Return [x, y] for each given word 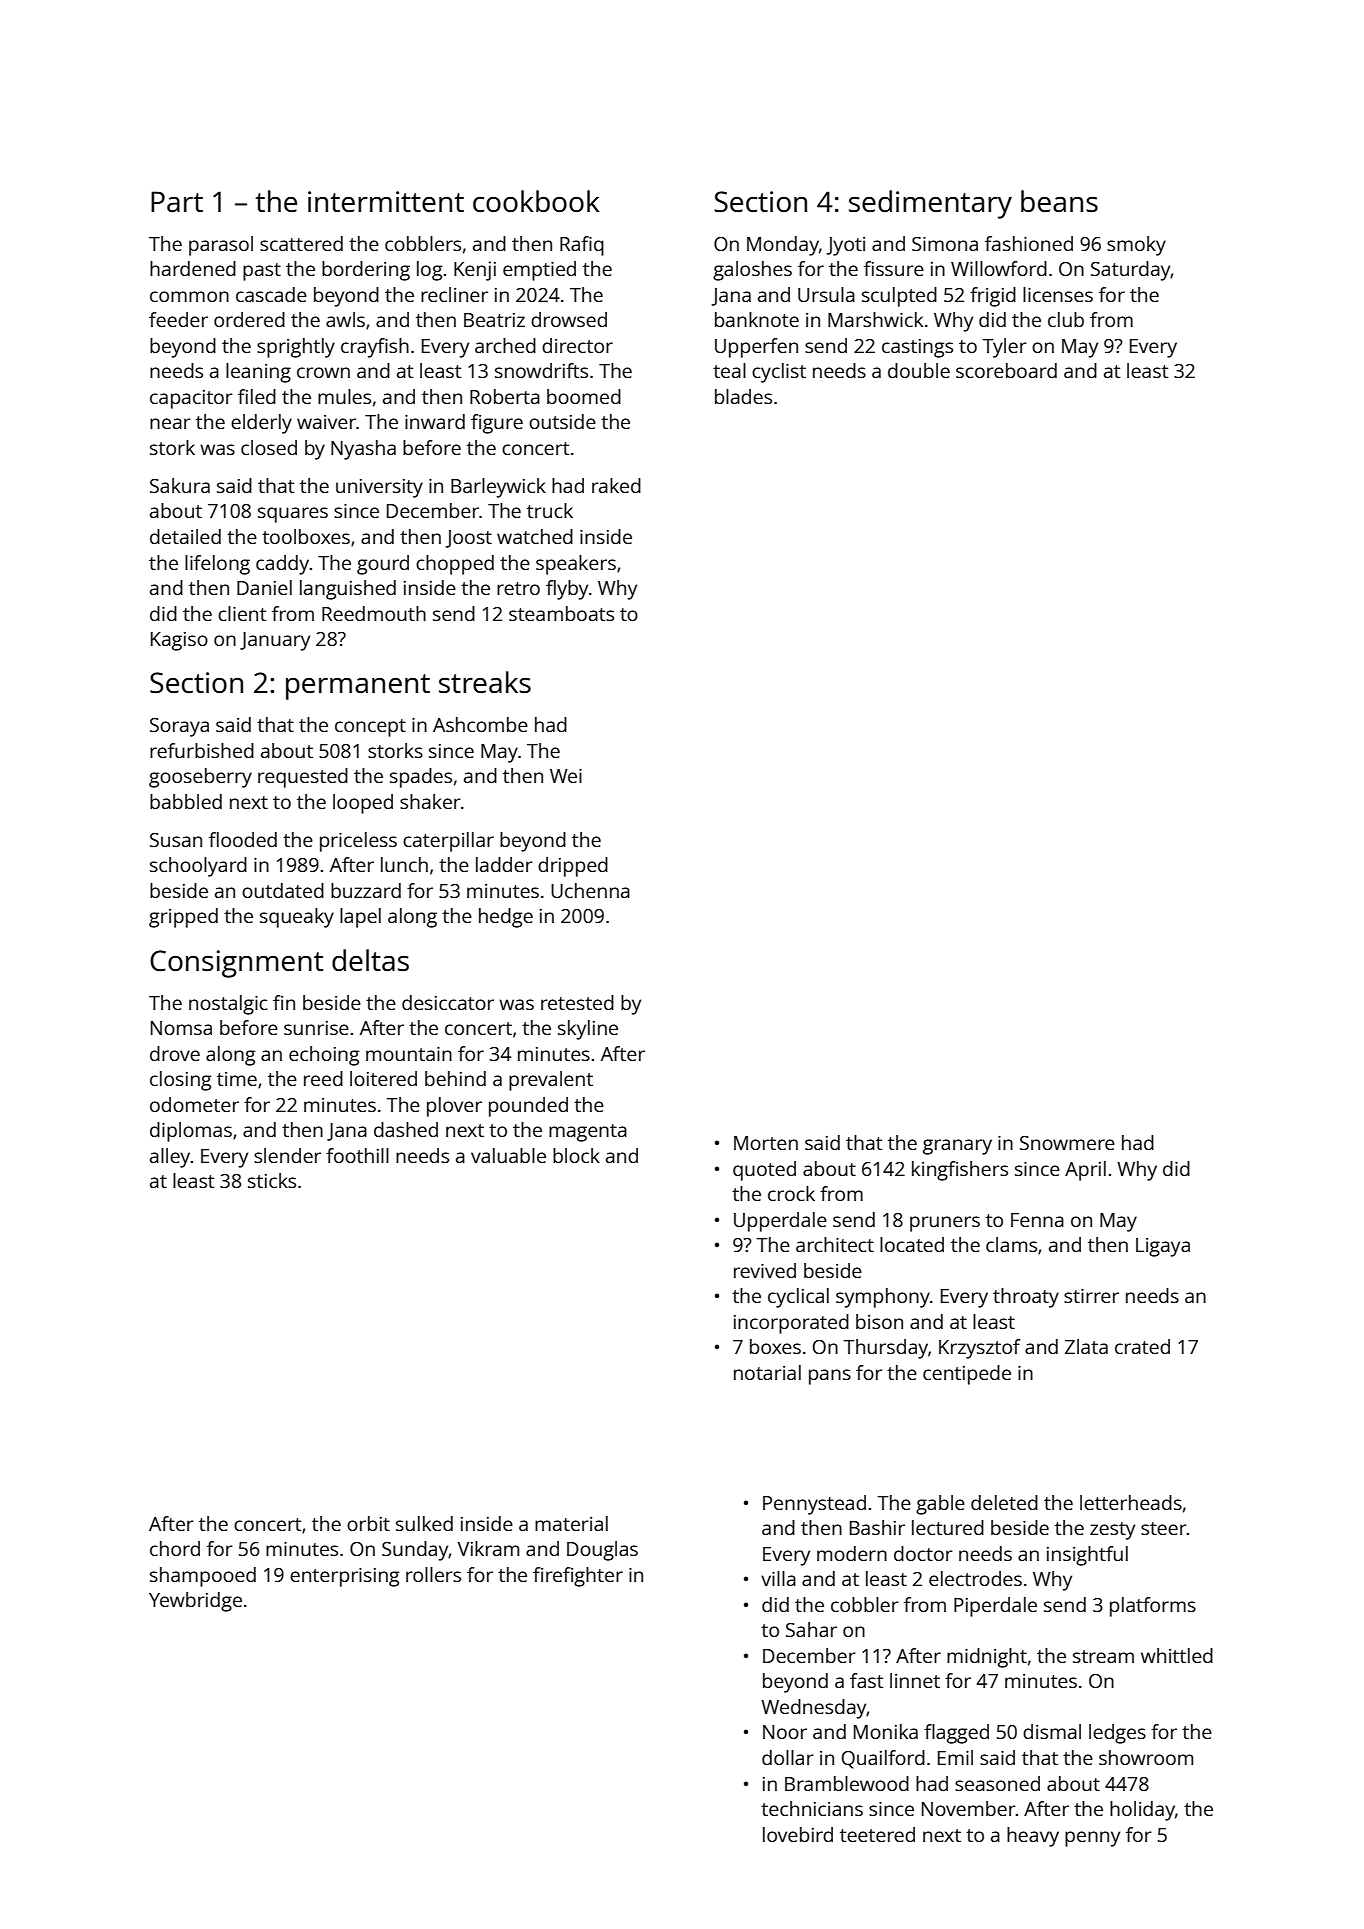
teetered [877, 1834]
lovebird [798, 1834]
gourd [383, 565]
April [1085, 1171]
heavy [1033, 1837]
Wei [566, 776]
